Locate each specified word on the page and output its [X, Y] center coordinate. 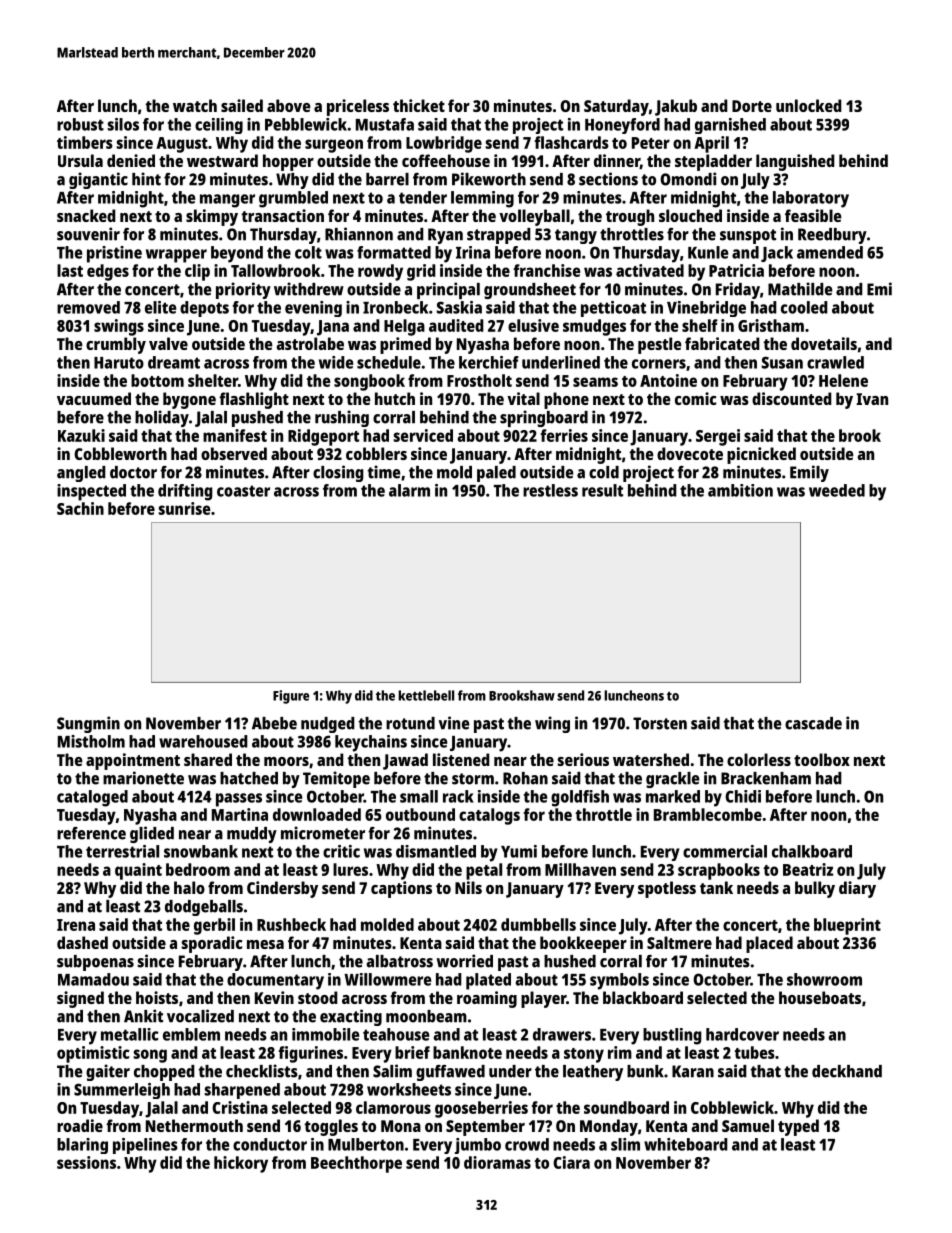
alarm [409, 490]
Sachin [80, 508]
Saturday [616, 107]
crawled [835, 362]
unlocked [809, 105]
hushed [570, 961]
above [289, 105]
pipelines [145, 1146]
